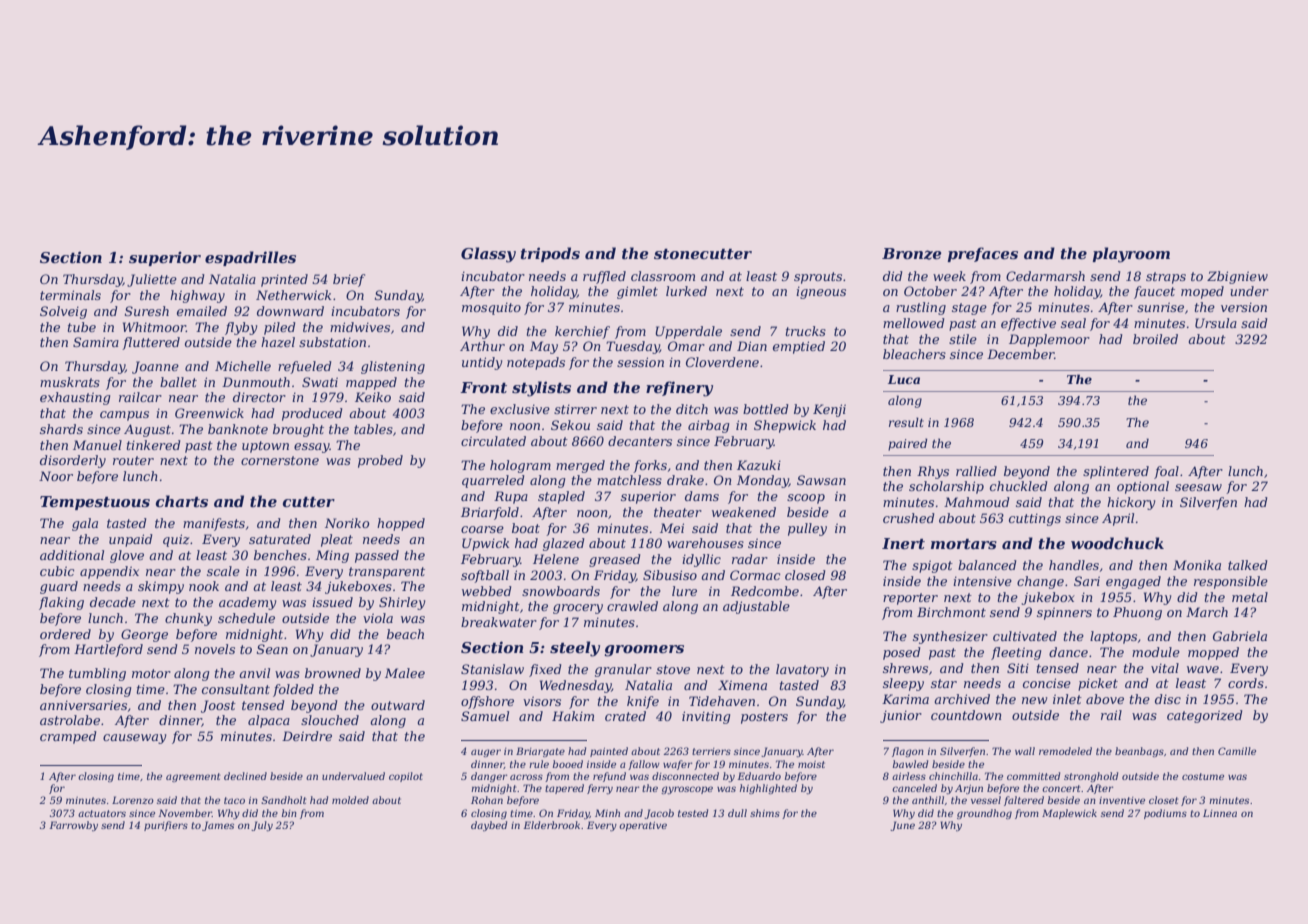 The height and width of the screenshot is (924, 1308). I want to click on Glassy, so click(488, 255).
